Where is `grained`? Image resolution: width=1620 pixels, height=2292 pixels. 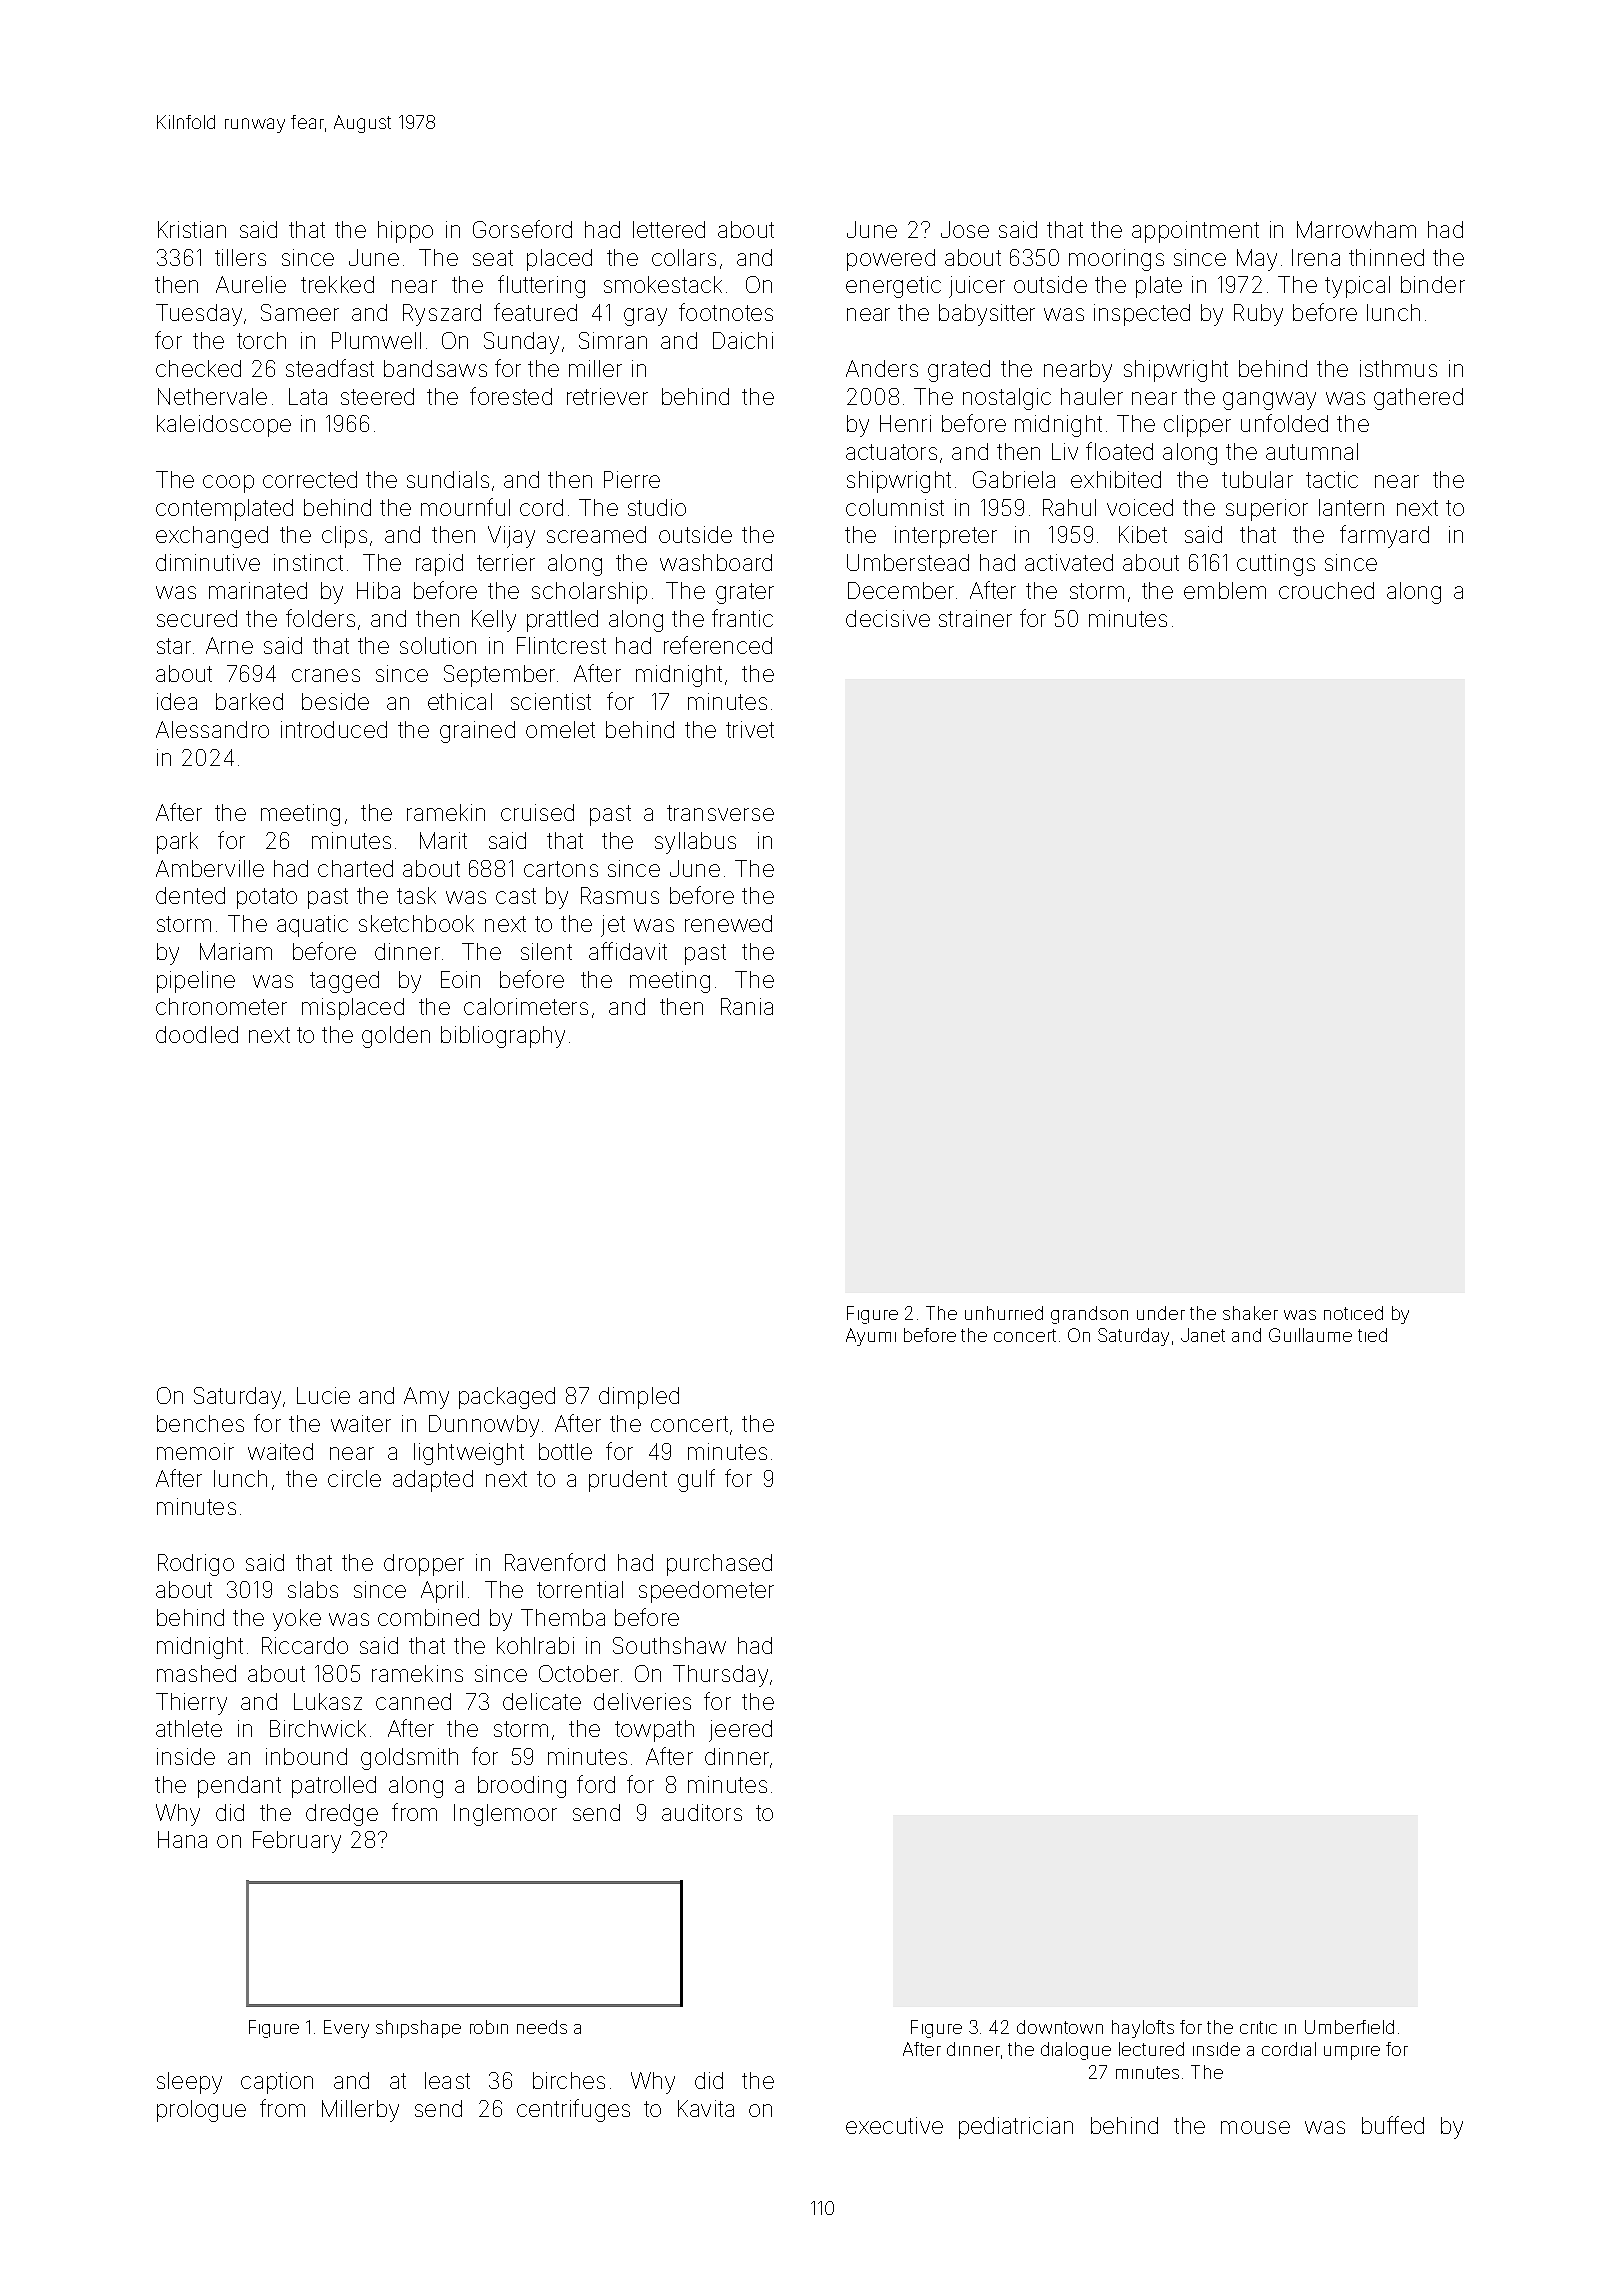 grained is located at coordinates (477, 732).
